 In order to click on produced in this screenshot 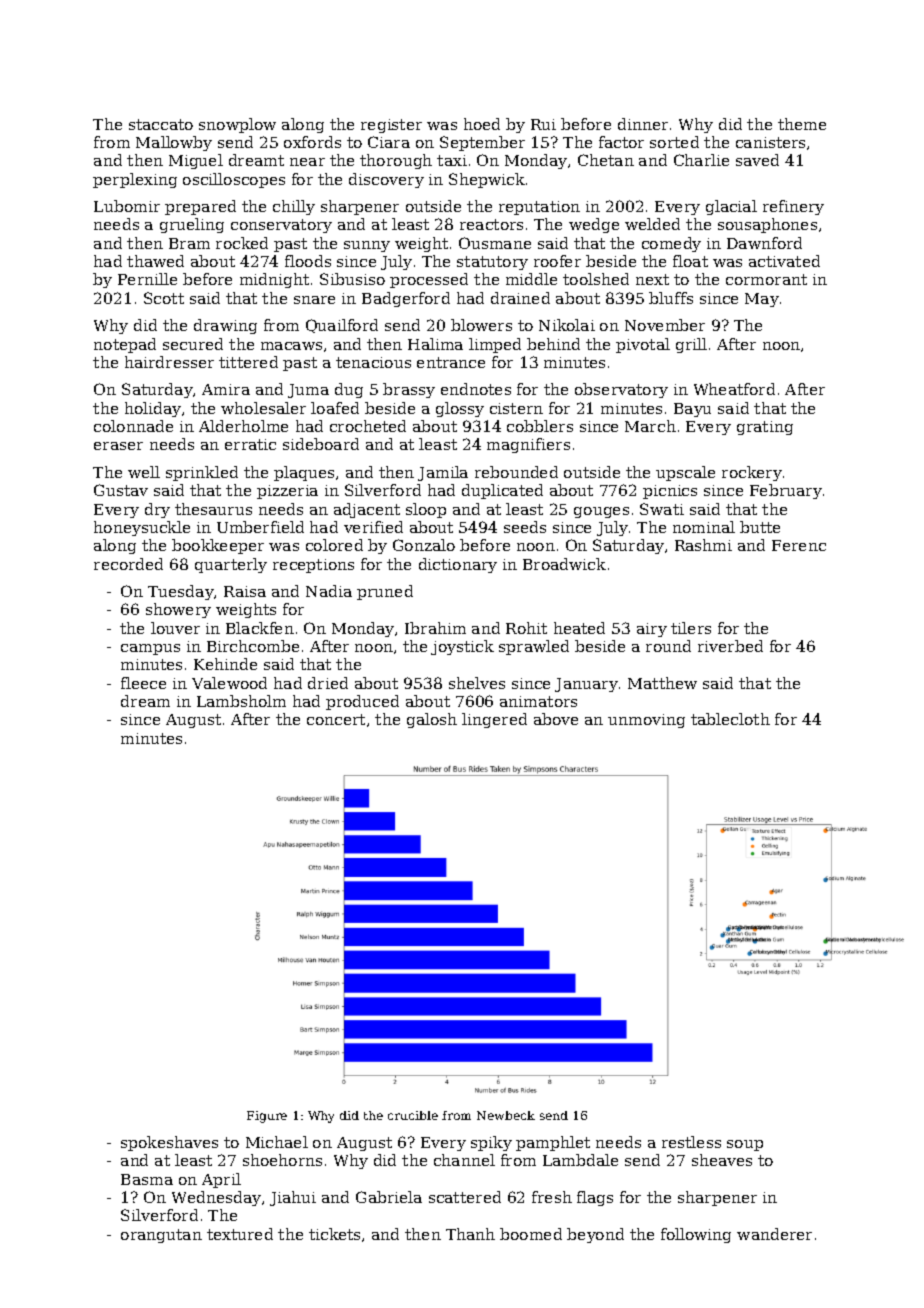, I will do `click(362, 702)`.
